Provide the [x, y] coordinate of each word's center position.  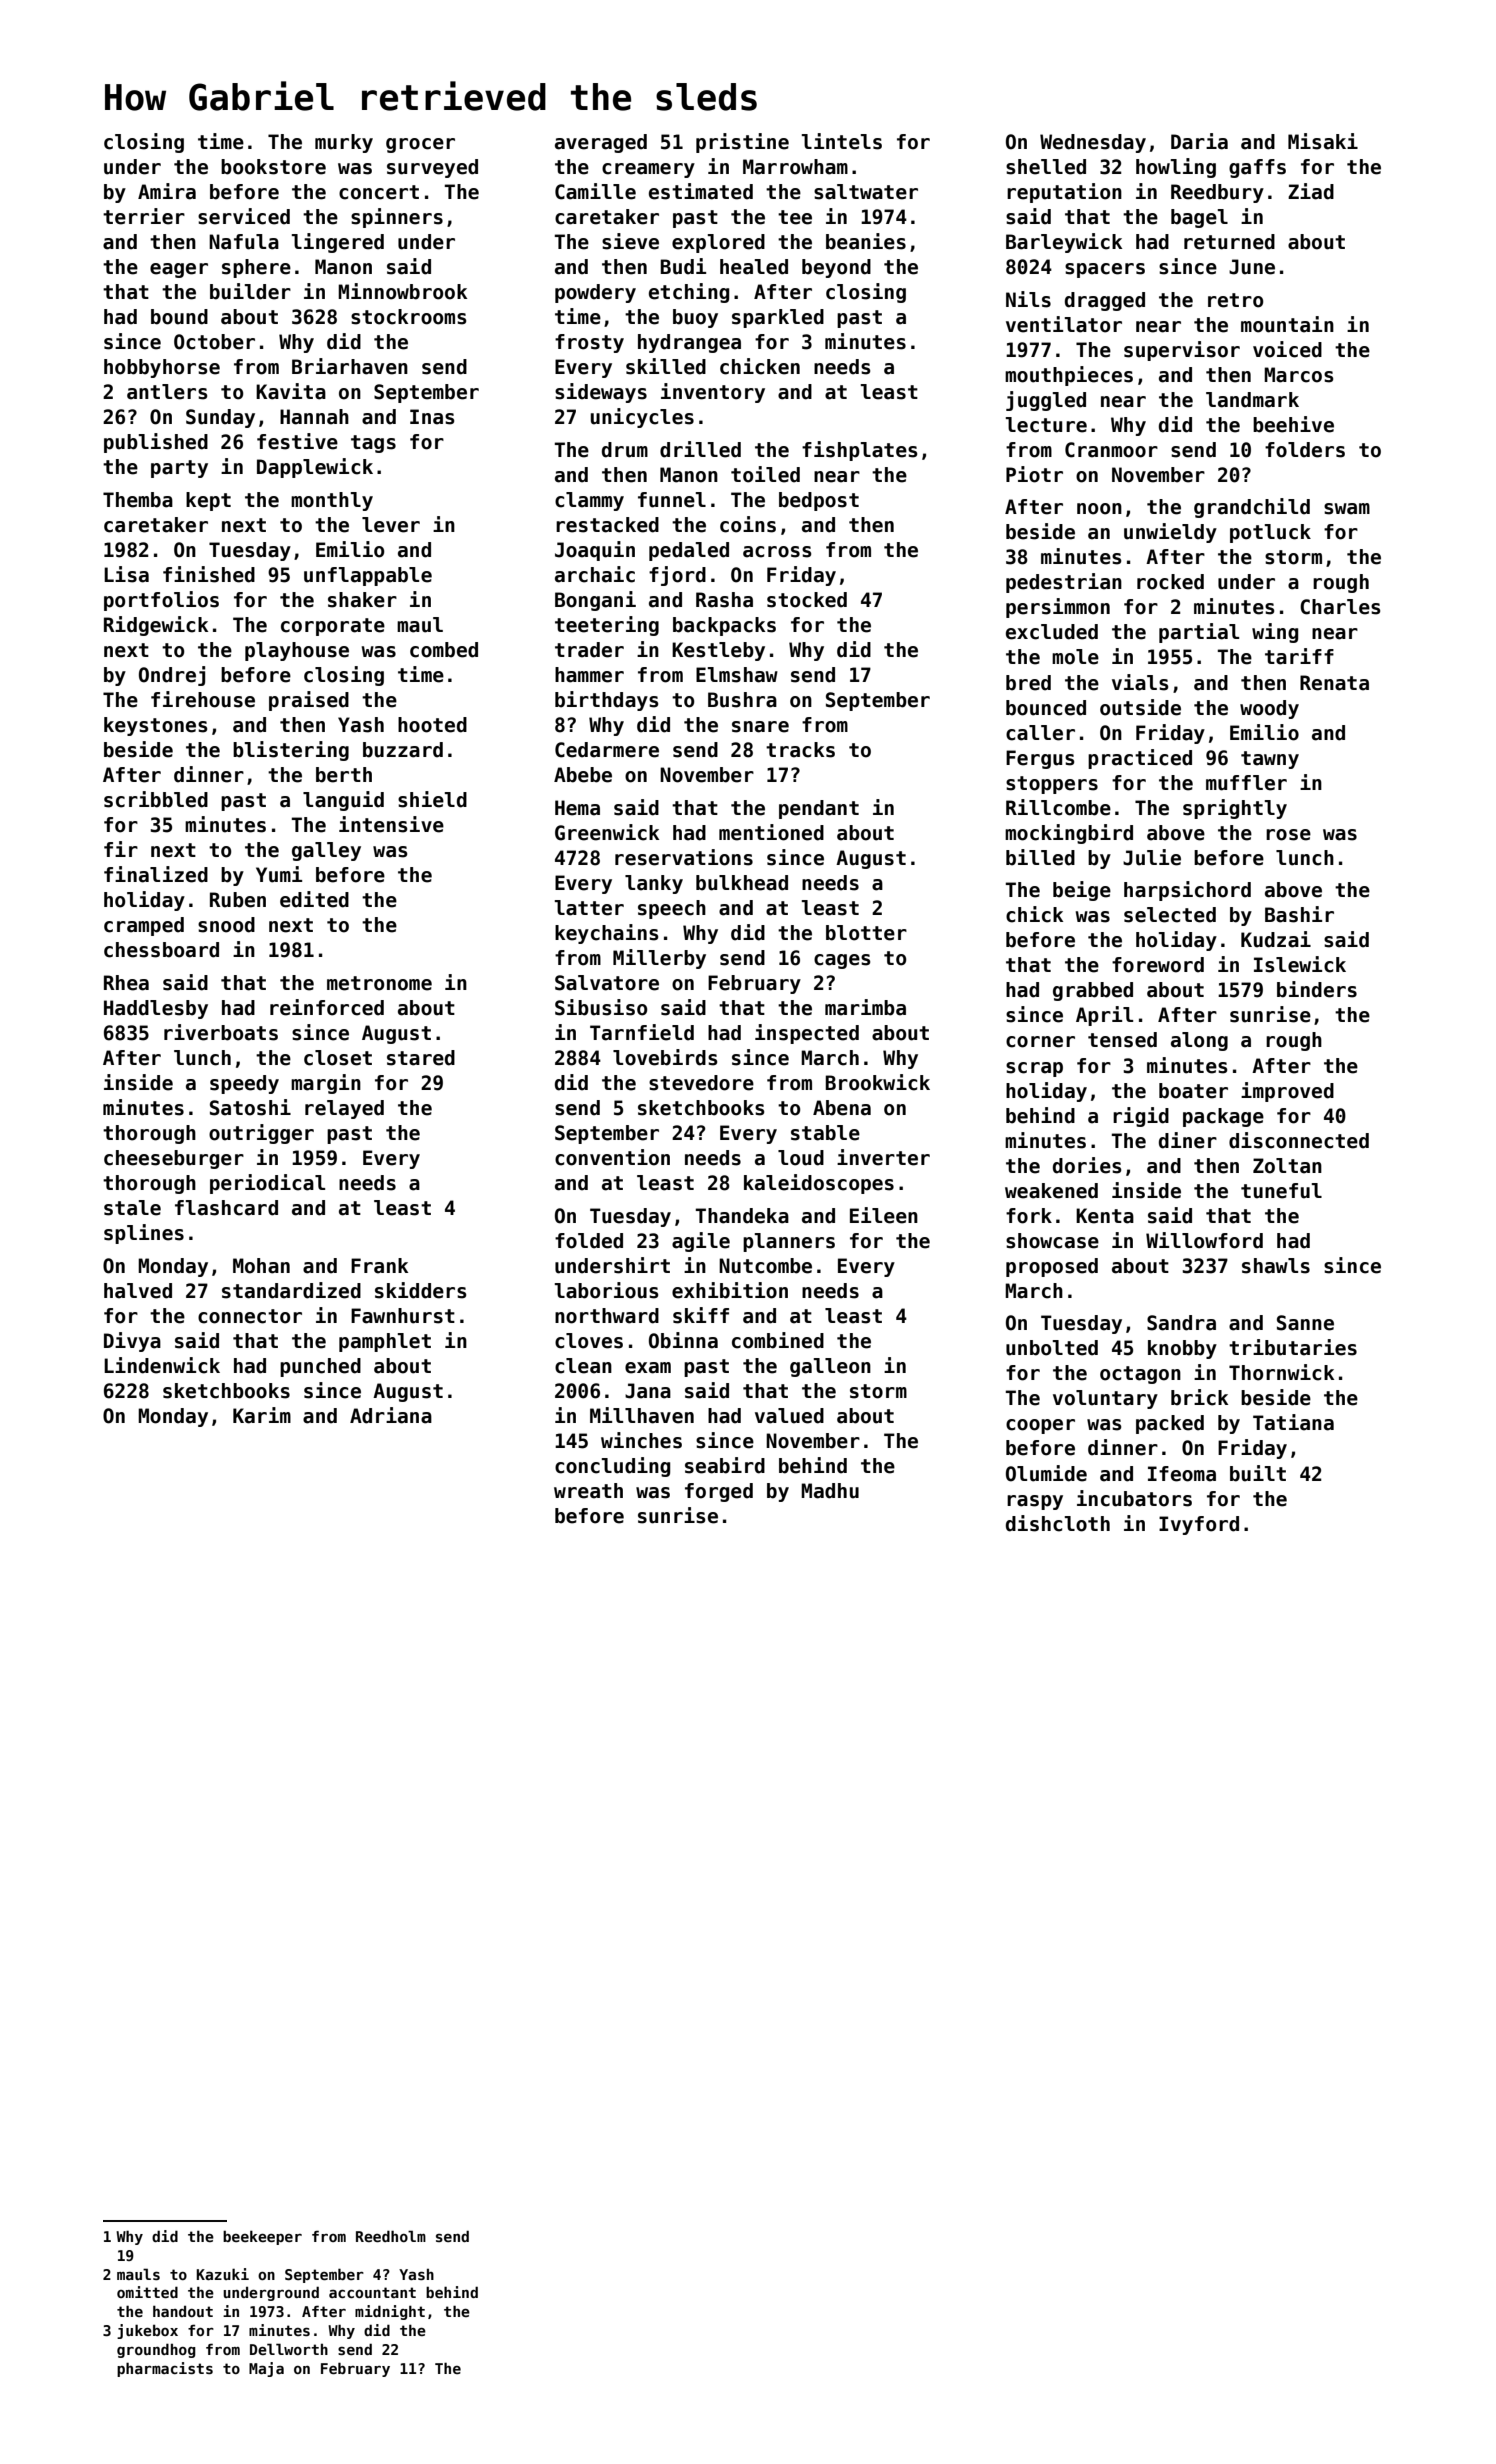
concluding [612, 1467]
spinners [397, 218]
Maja [266, 2369]
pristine [742, 143]
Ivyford [1199, 1525]
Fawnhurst [403, 1316]
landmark [1252, 400]
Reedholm [391, 2236]
